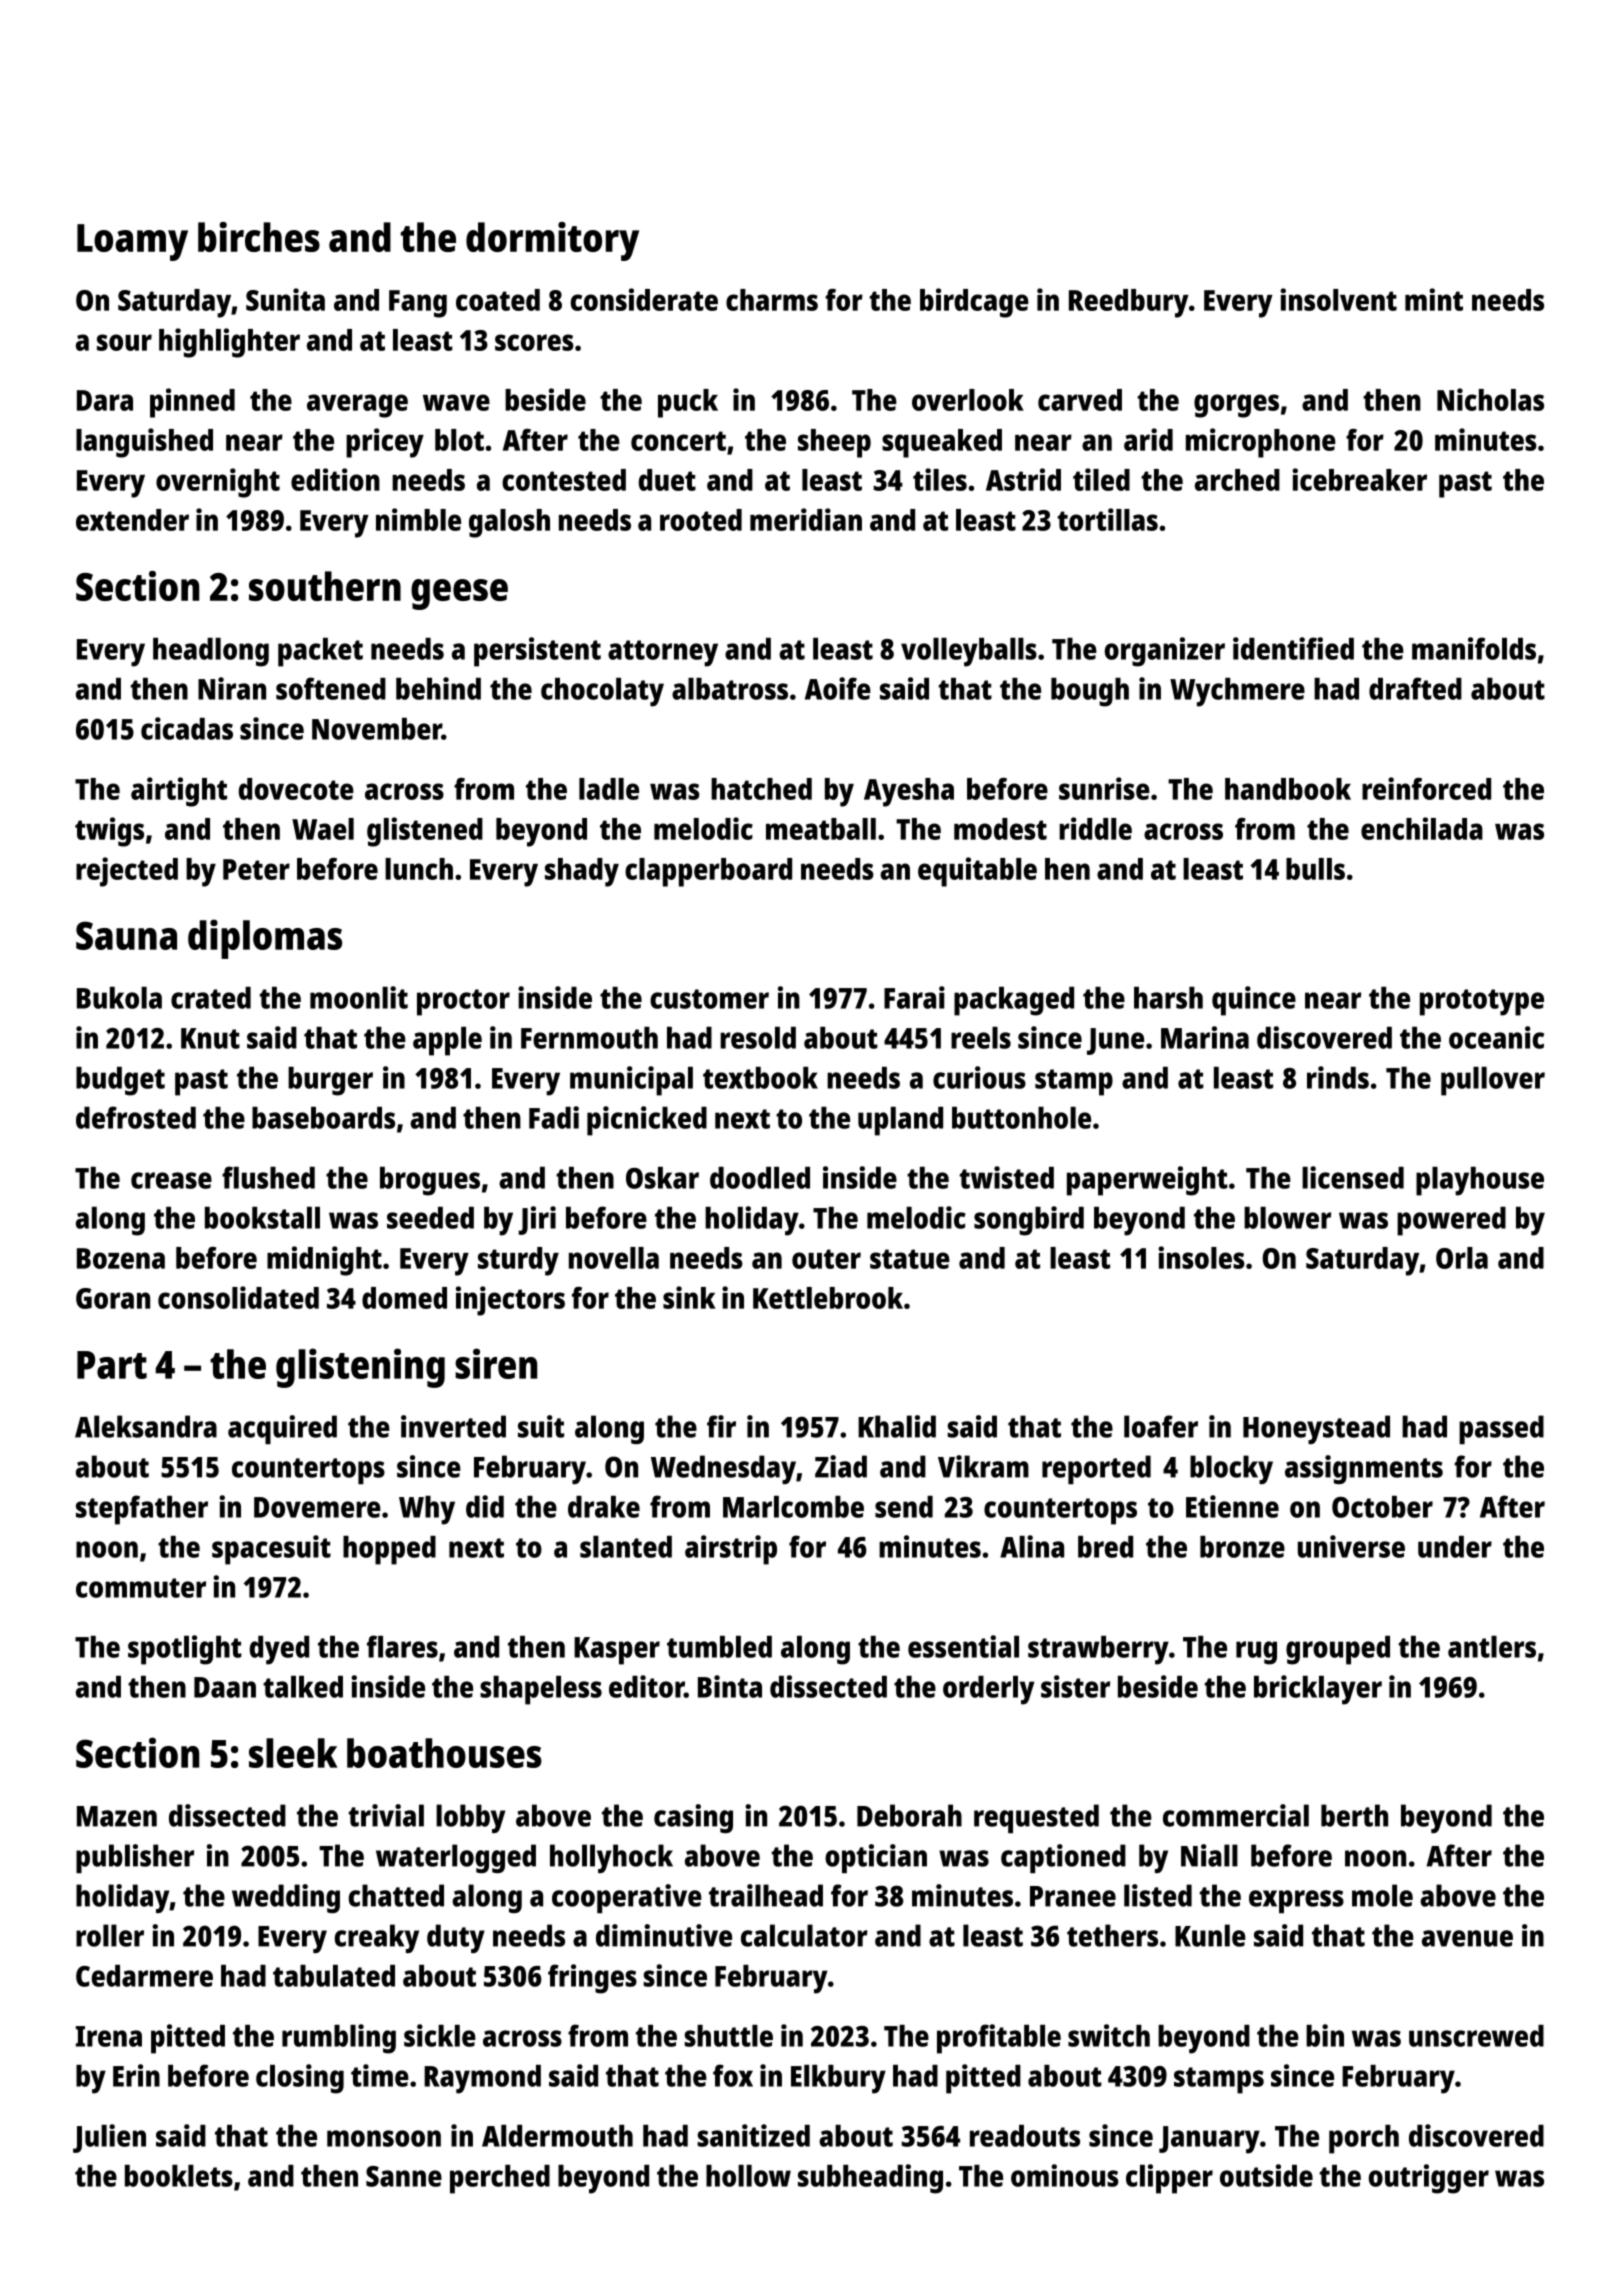 The image size is (1620, 2292). I want to click on booklets, so click(179, 2176).
